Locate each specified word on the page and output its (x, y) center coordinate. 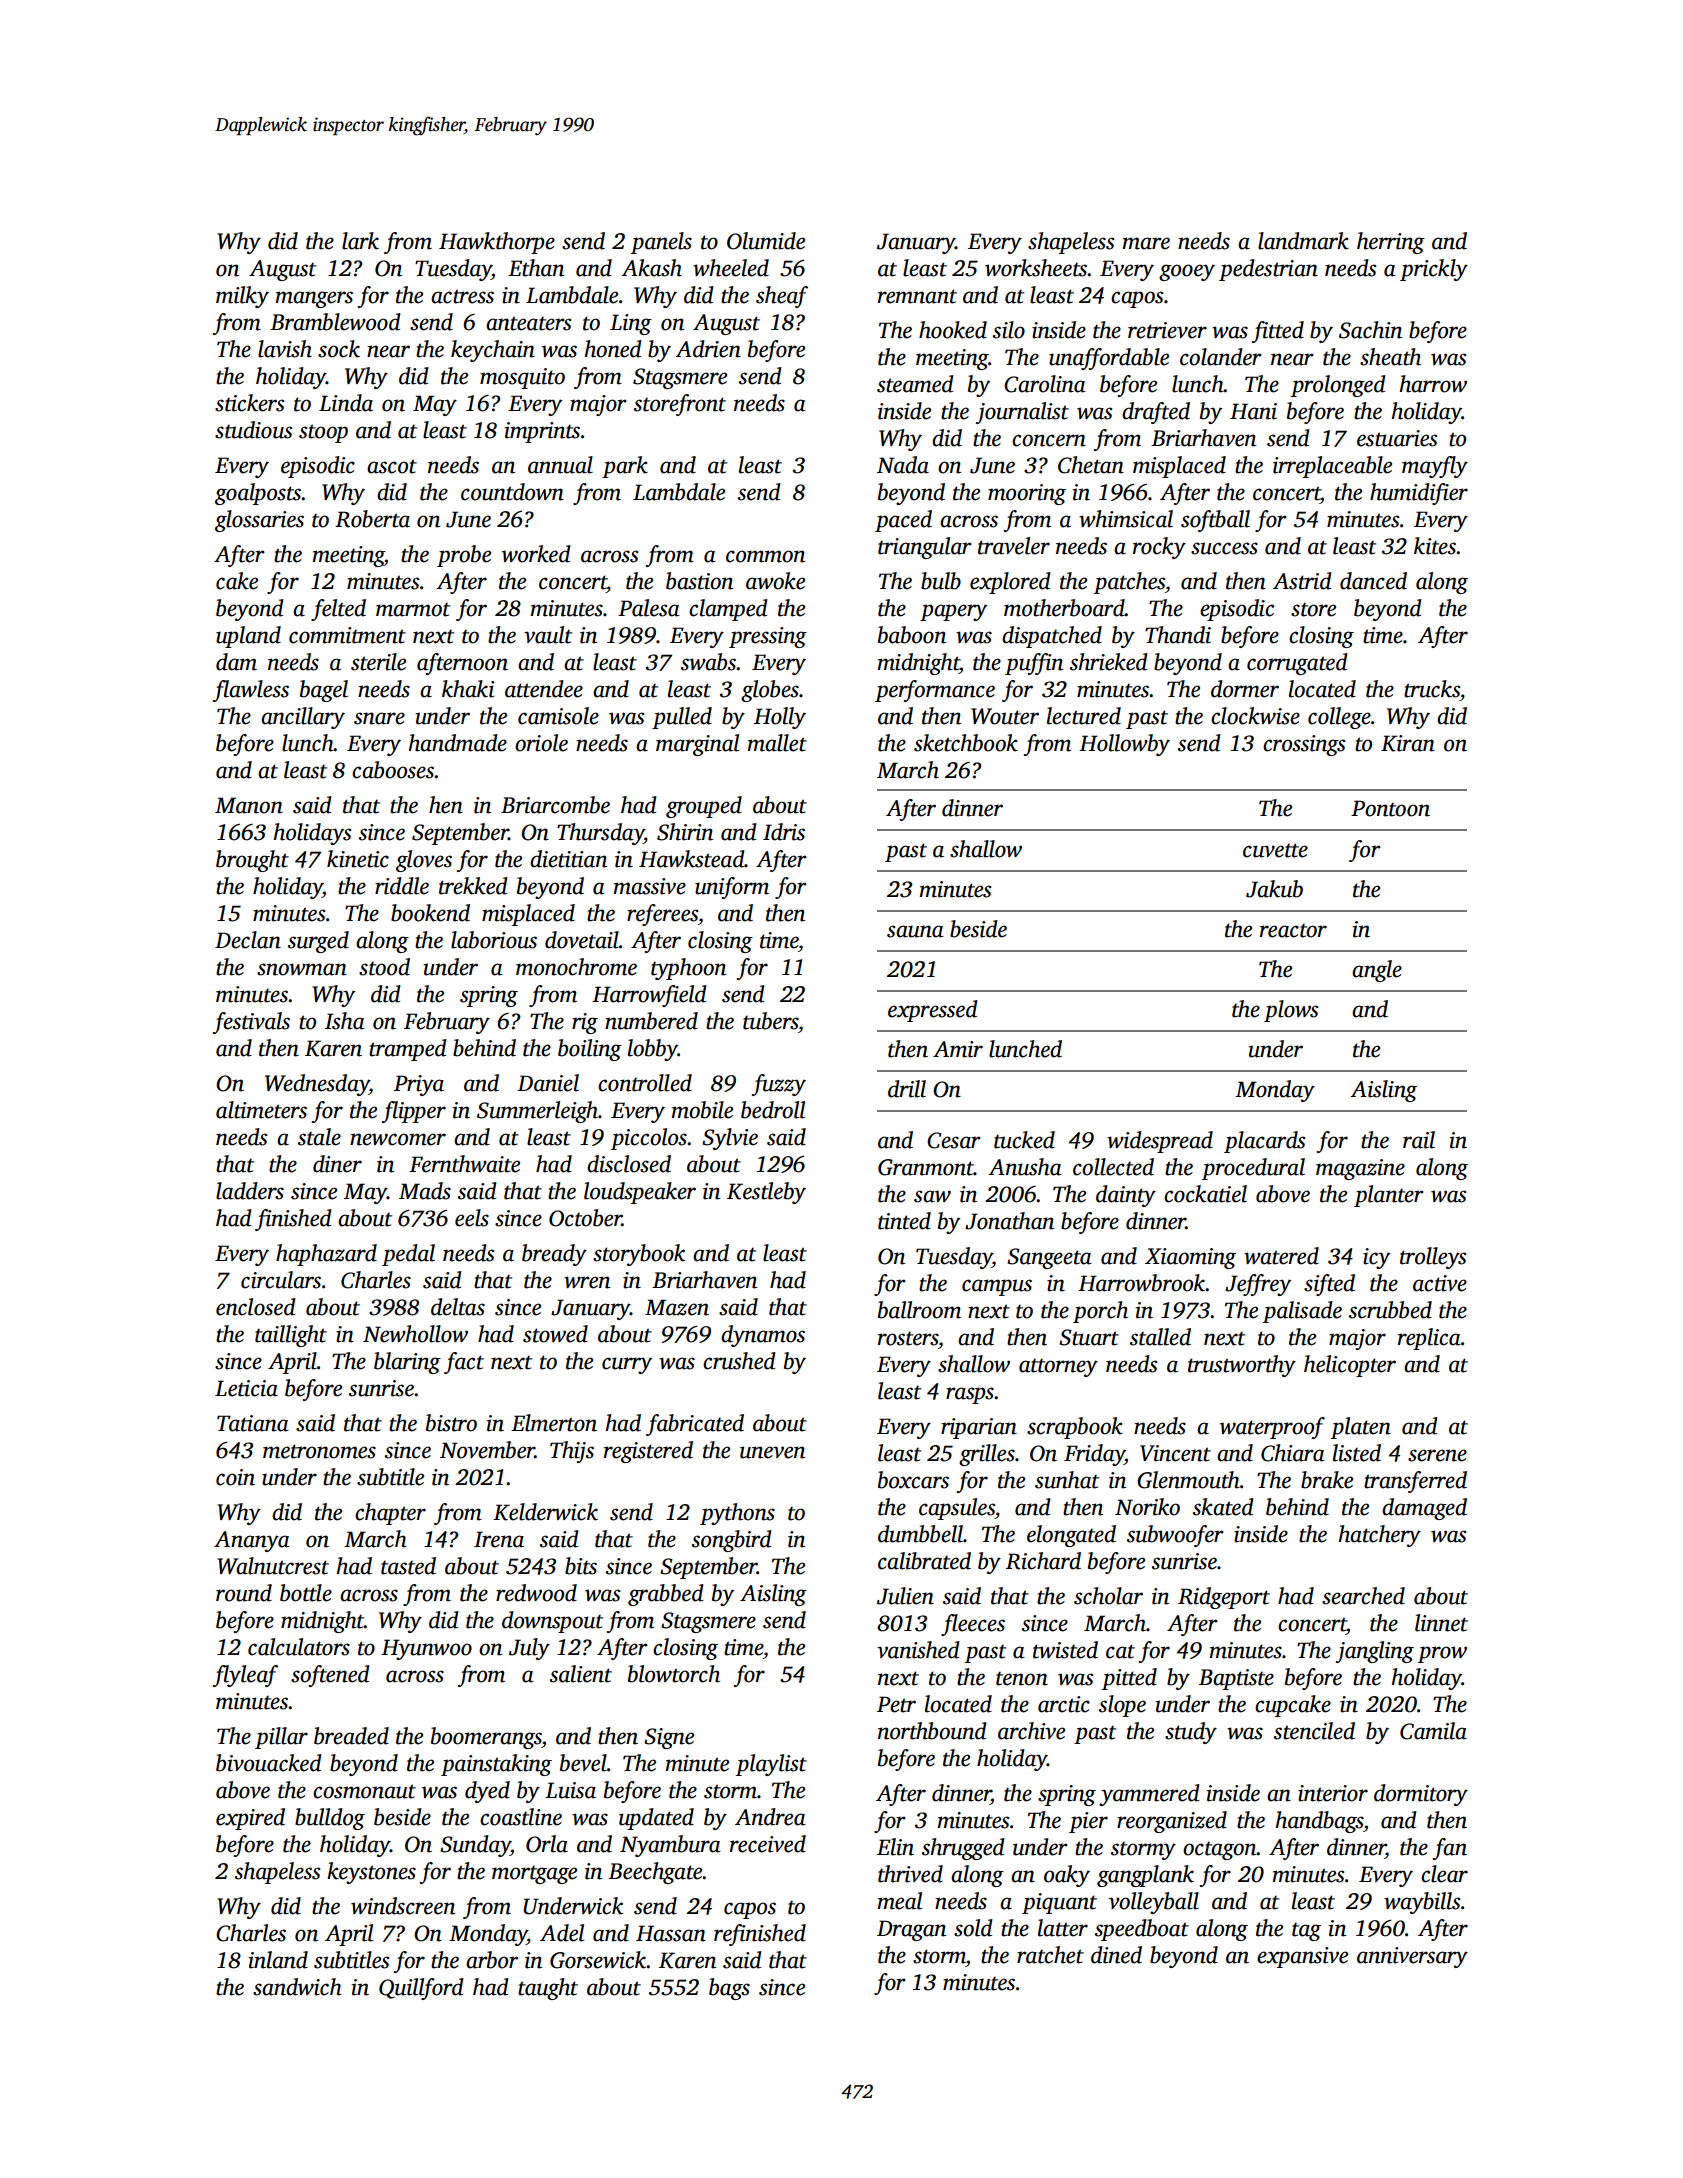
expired (250, 1819)
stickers (249, 403)
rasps (970, 1395)
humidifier (1419, 494)
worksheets (1036, 268)
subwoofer (1175, 1536)
